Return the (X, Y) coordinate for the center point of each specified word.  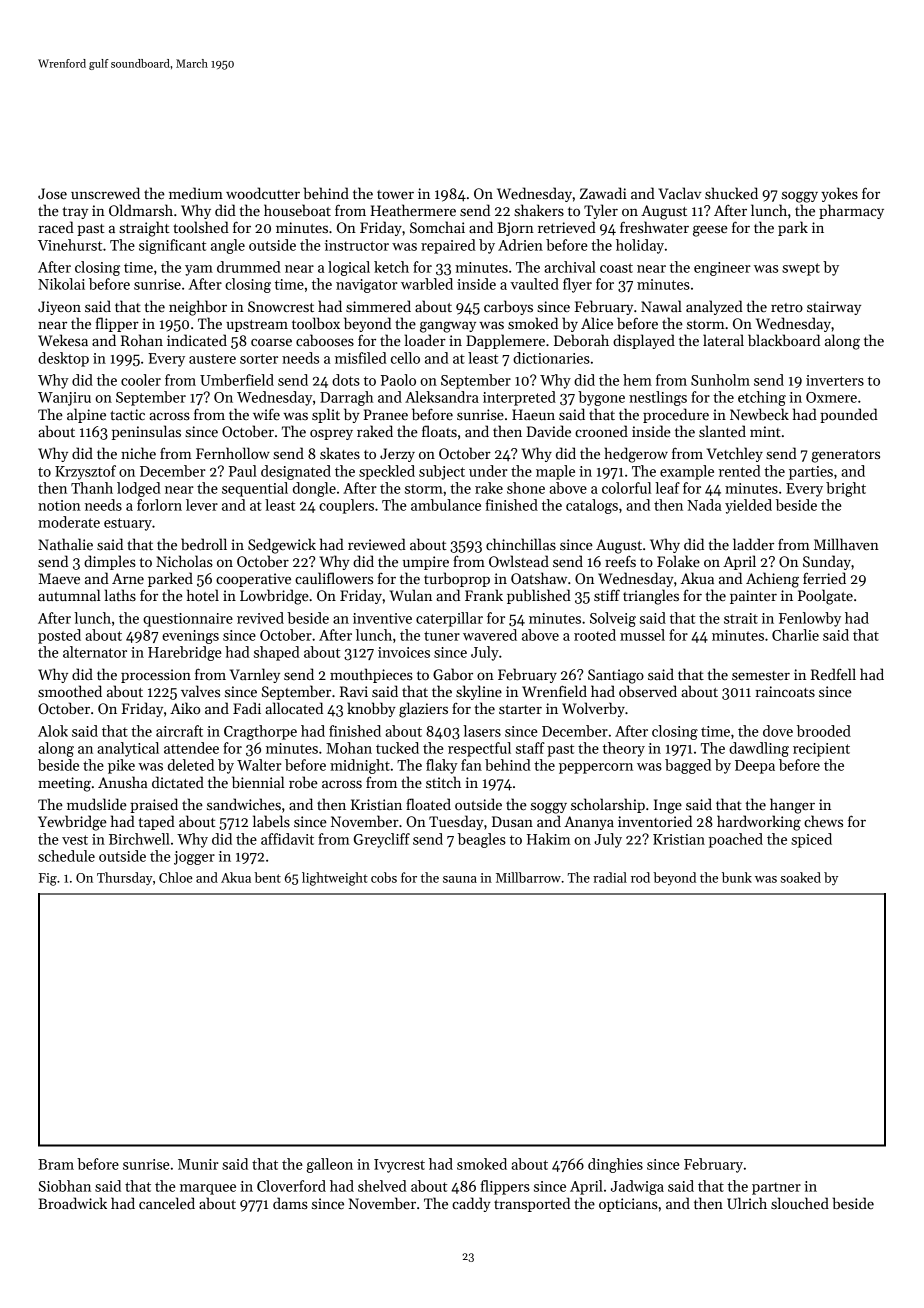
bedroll (204, 544)
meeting (64, 784)
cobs (384, 877)
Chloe (176, 877)
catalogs (592, 506)
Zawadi (603, 193)
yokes (839, 194)
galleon (330, 1165)
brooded (824, 731)
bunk (737, 877)
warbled (427, 284)
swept (801, 269)
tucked (397, 748)
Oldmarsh (141, 210)
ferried (824, 578)
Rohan (142, 340)
